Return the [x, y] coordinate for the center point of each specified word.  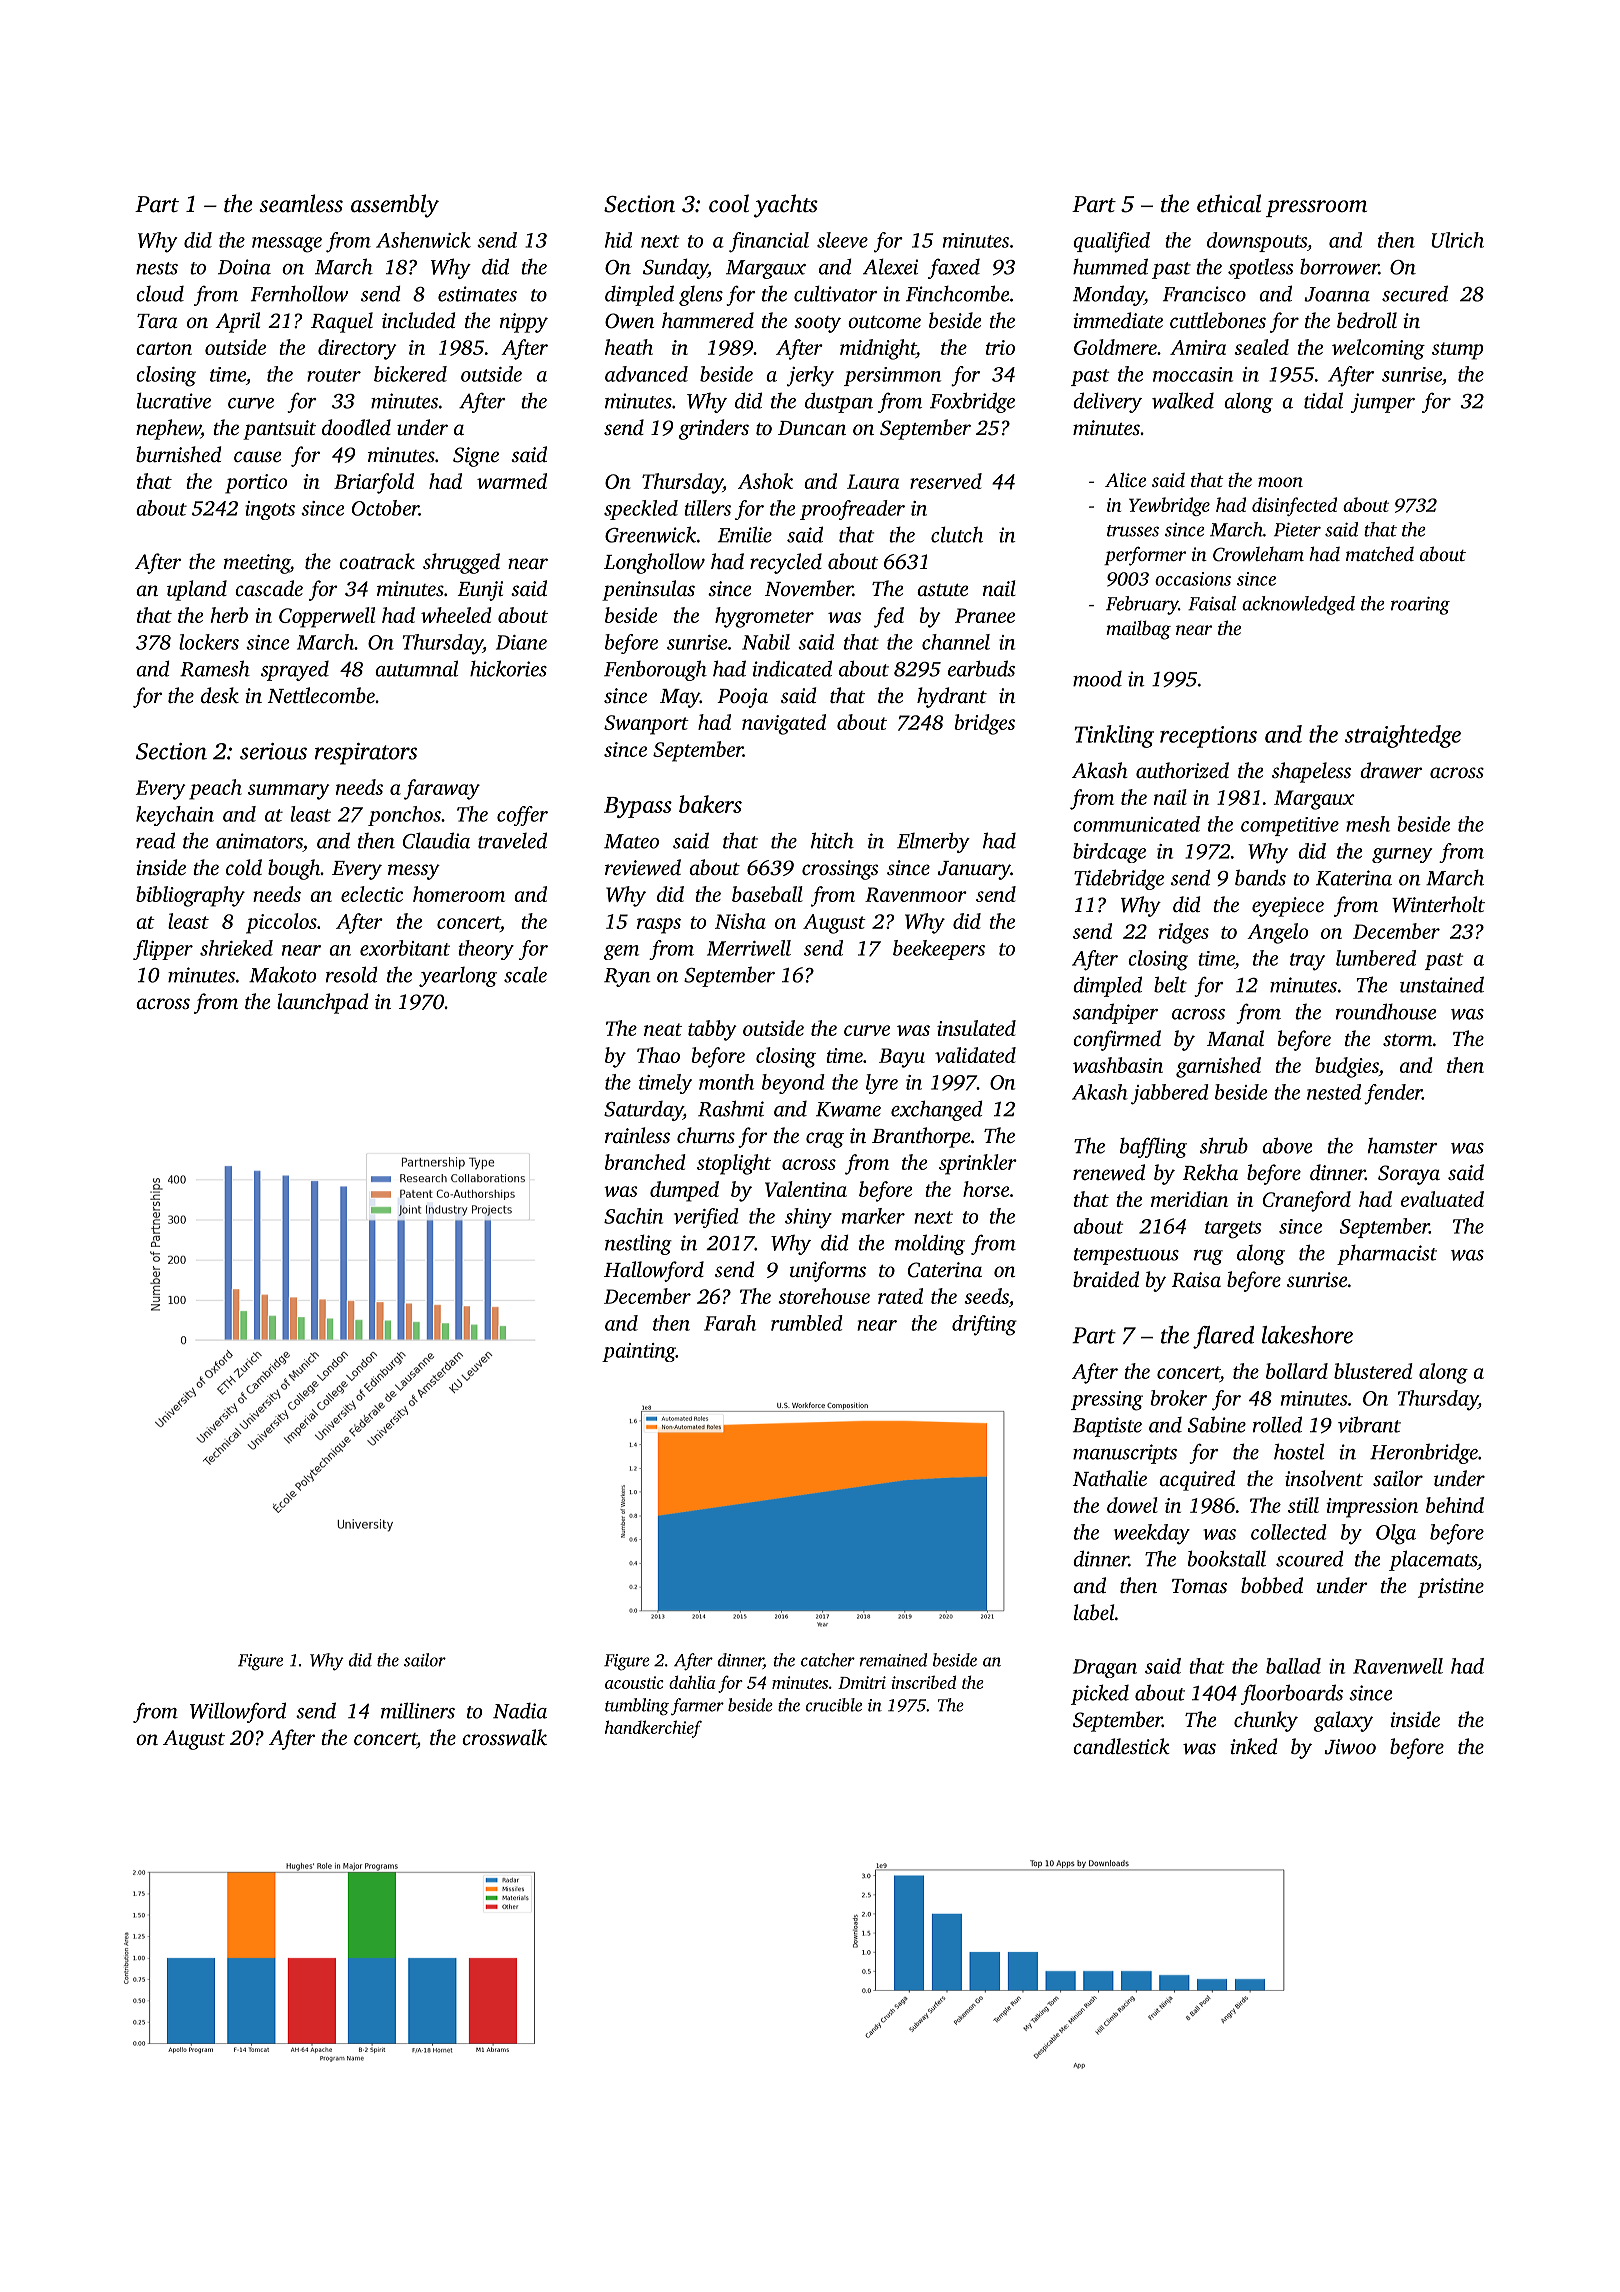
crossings [840, 870]
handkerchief [653, 1729]
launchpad [322, 1003]
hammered [708, 320]
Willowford [238, 1712]
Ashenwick [423, 240]
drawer [1391, 770]
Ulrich [1457, 240]
